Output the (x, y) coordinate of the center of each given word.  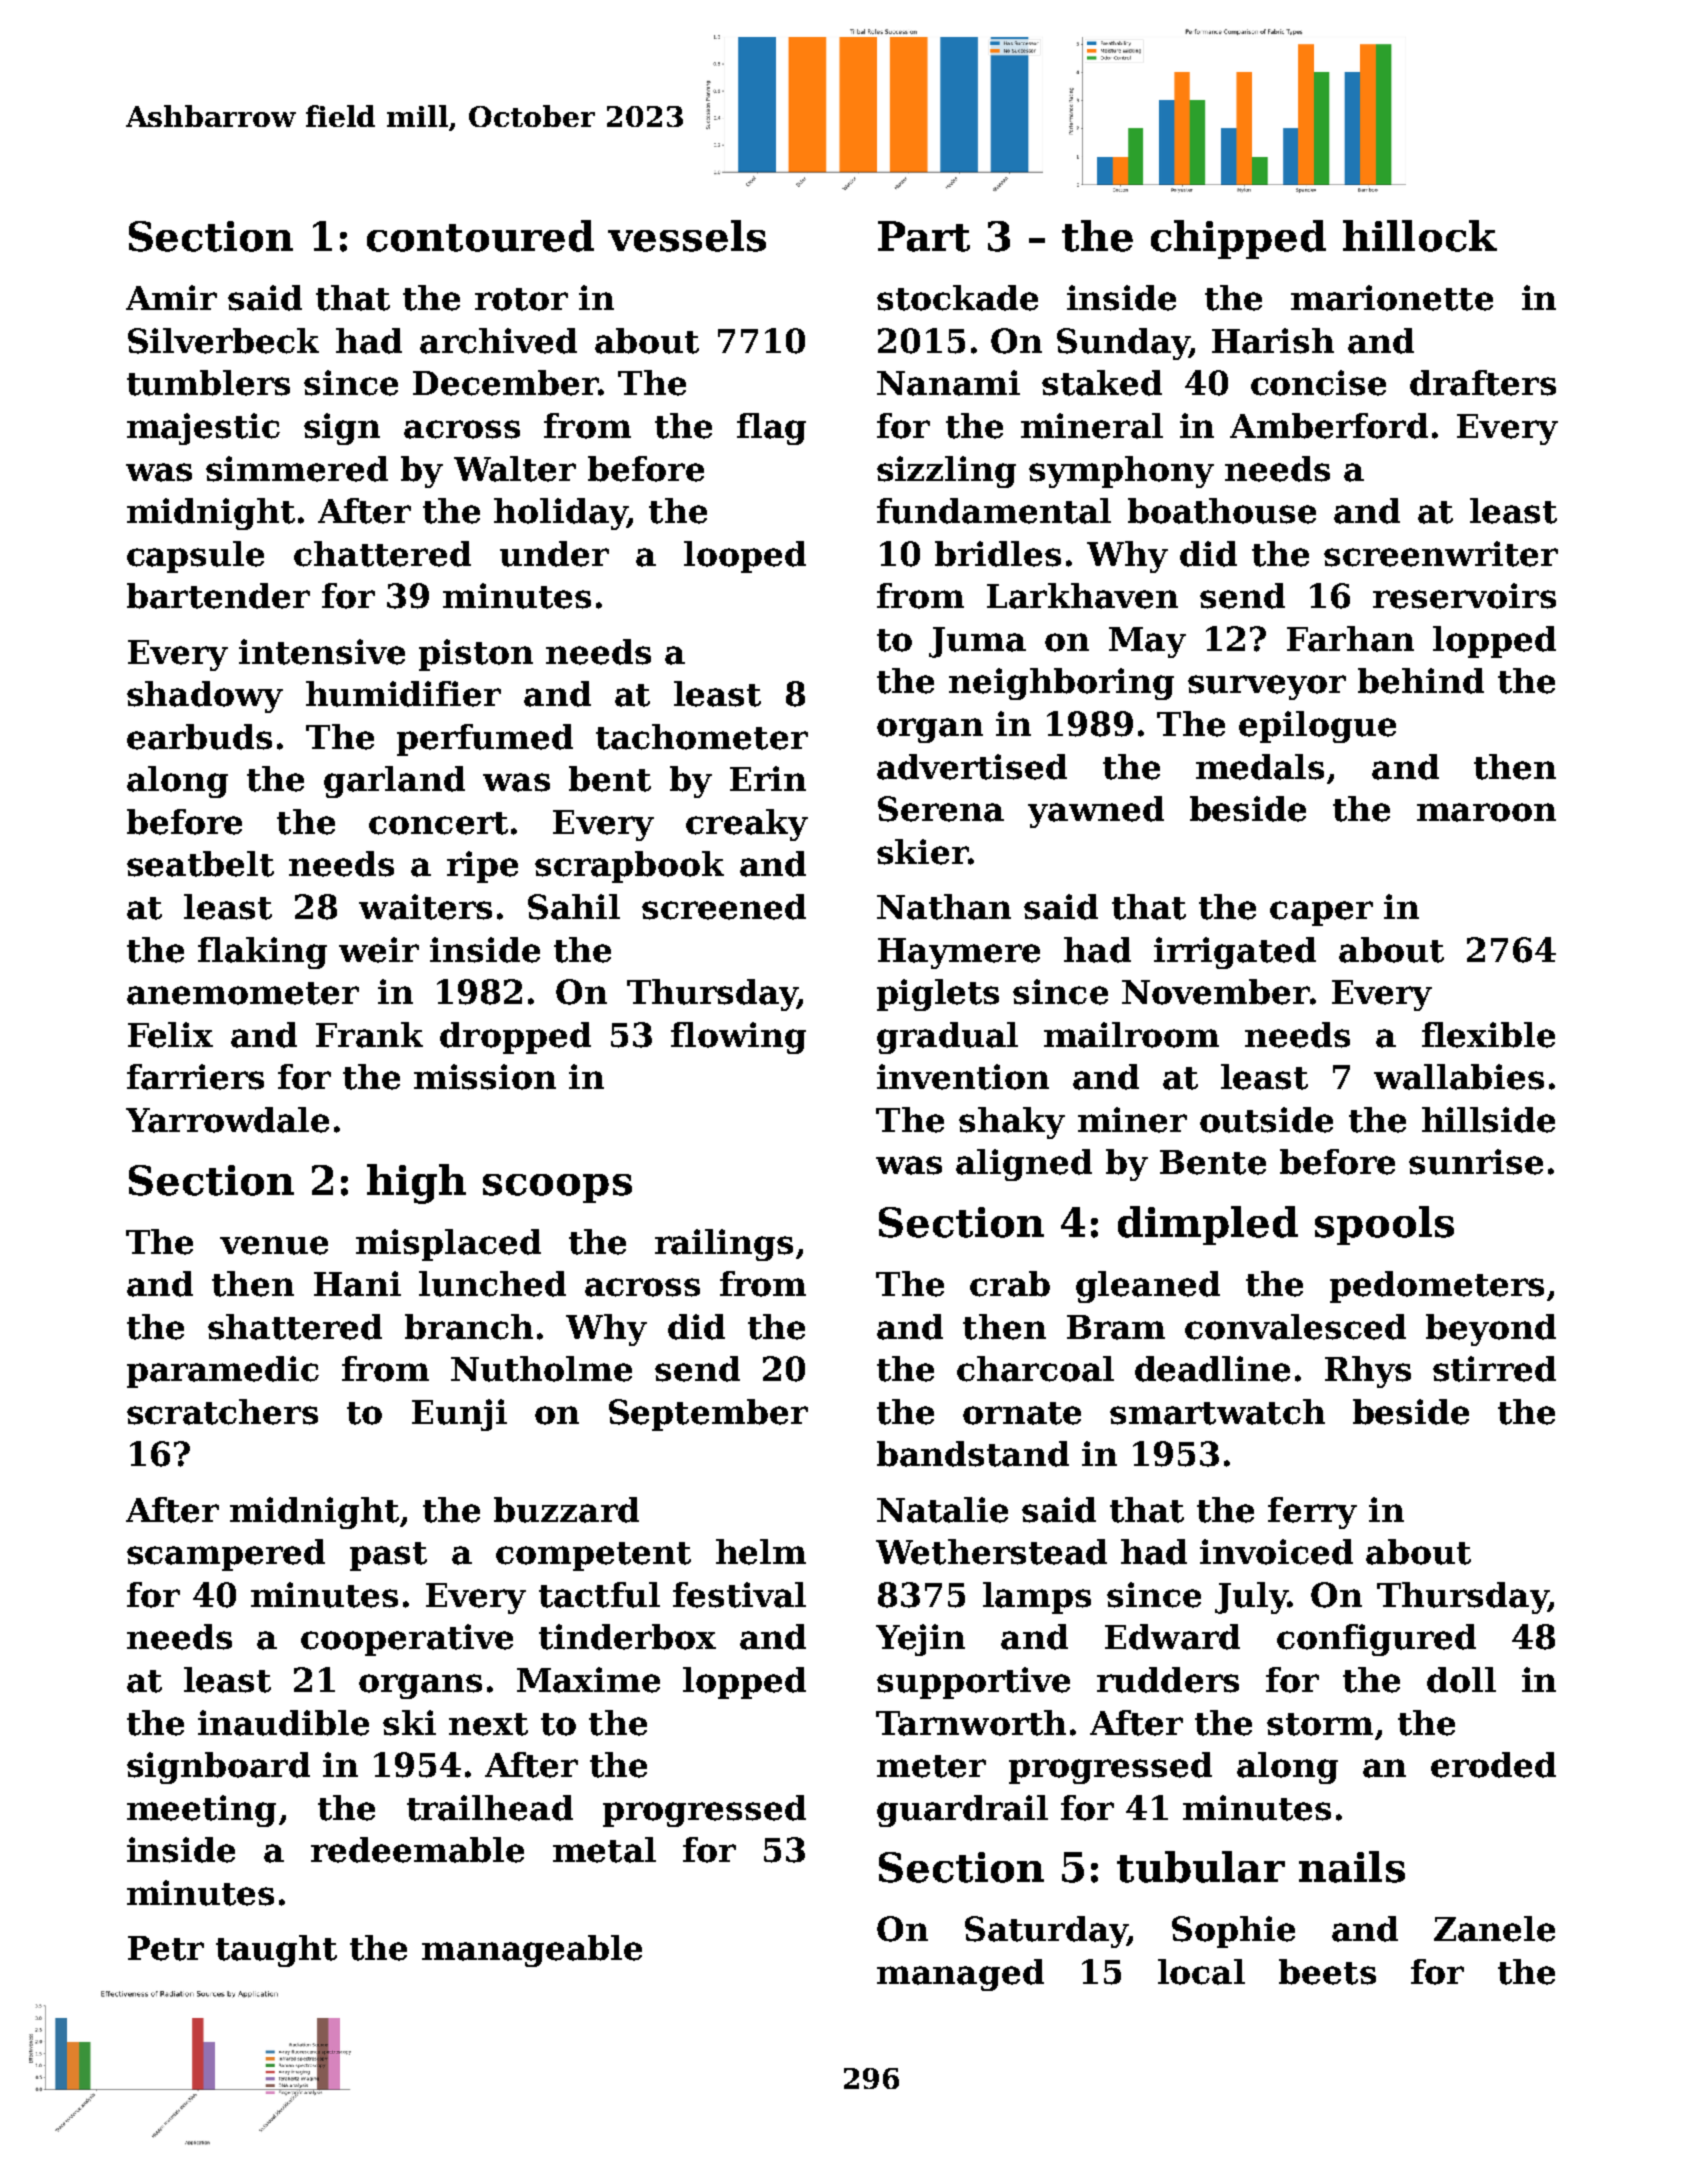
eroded (1493, 1765)
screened (724, 907)
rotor (521, 299)
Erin (768, 778)
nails (1352, 1867)
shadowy (205, 697)
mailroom (1131, 1035)
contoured (480, 236)
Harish (1273, 341)
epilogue (1317, 727)
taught (276, 1951)
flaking (262, 953)
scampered (226, 1555)
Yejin (920, 1640)
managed (960, 1975)
